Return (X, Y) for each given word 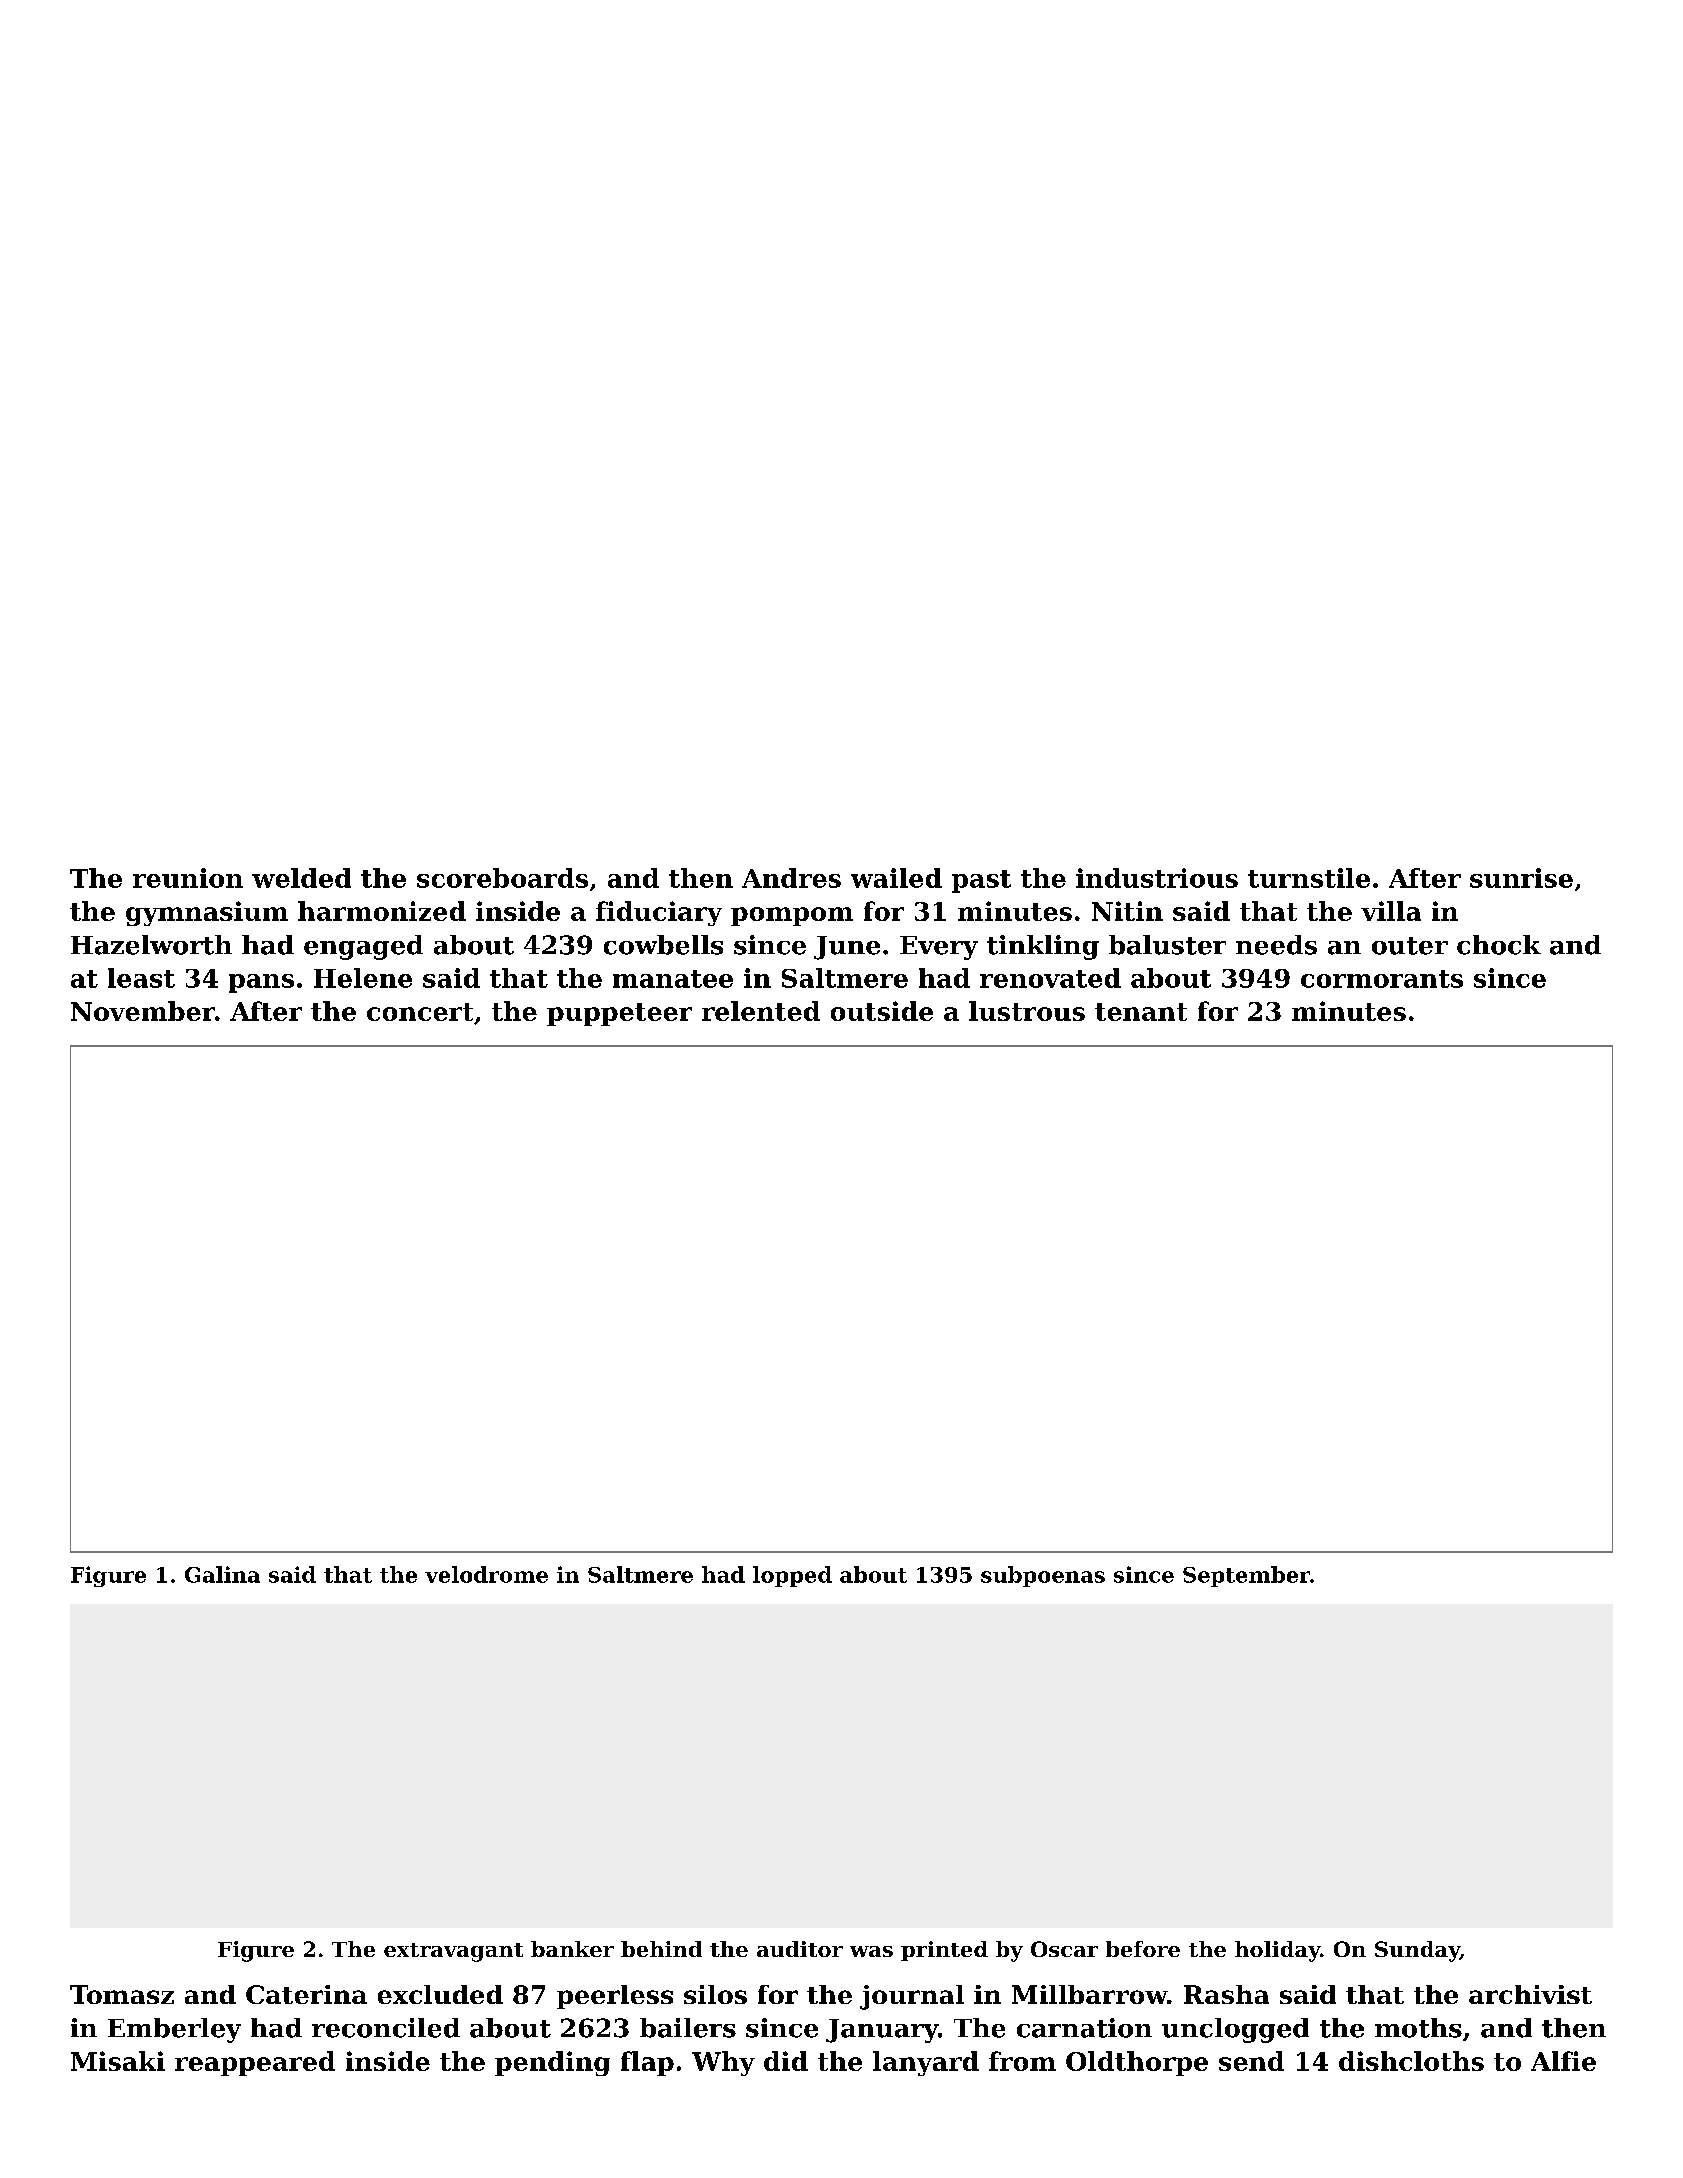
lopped (792, 1576)
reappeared (255, 2063)
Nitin (1127, 911)
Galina (222, 1574)
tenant (1141, 1012)
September (1246, 1576)
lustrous (1027, 1011)
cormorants (1382, 979)
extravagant (453, 1952)
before (1143, 1949)
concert (420, 1012)
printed (944, 1951)
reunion (188, 878)
